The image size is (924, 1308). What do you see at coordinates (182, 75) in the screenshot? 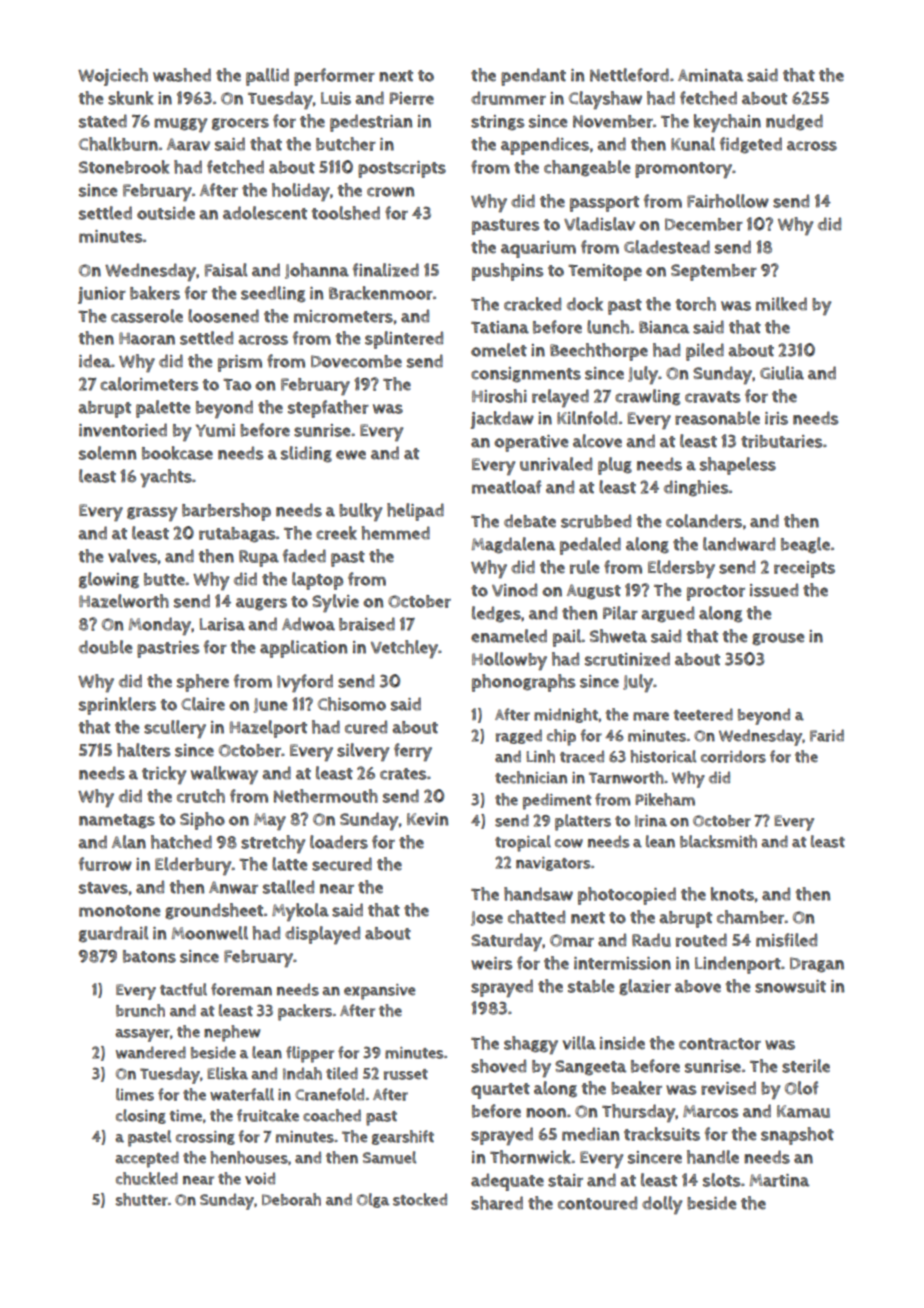
I see `washed` at bounding box center [182, 75].
